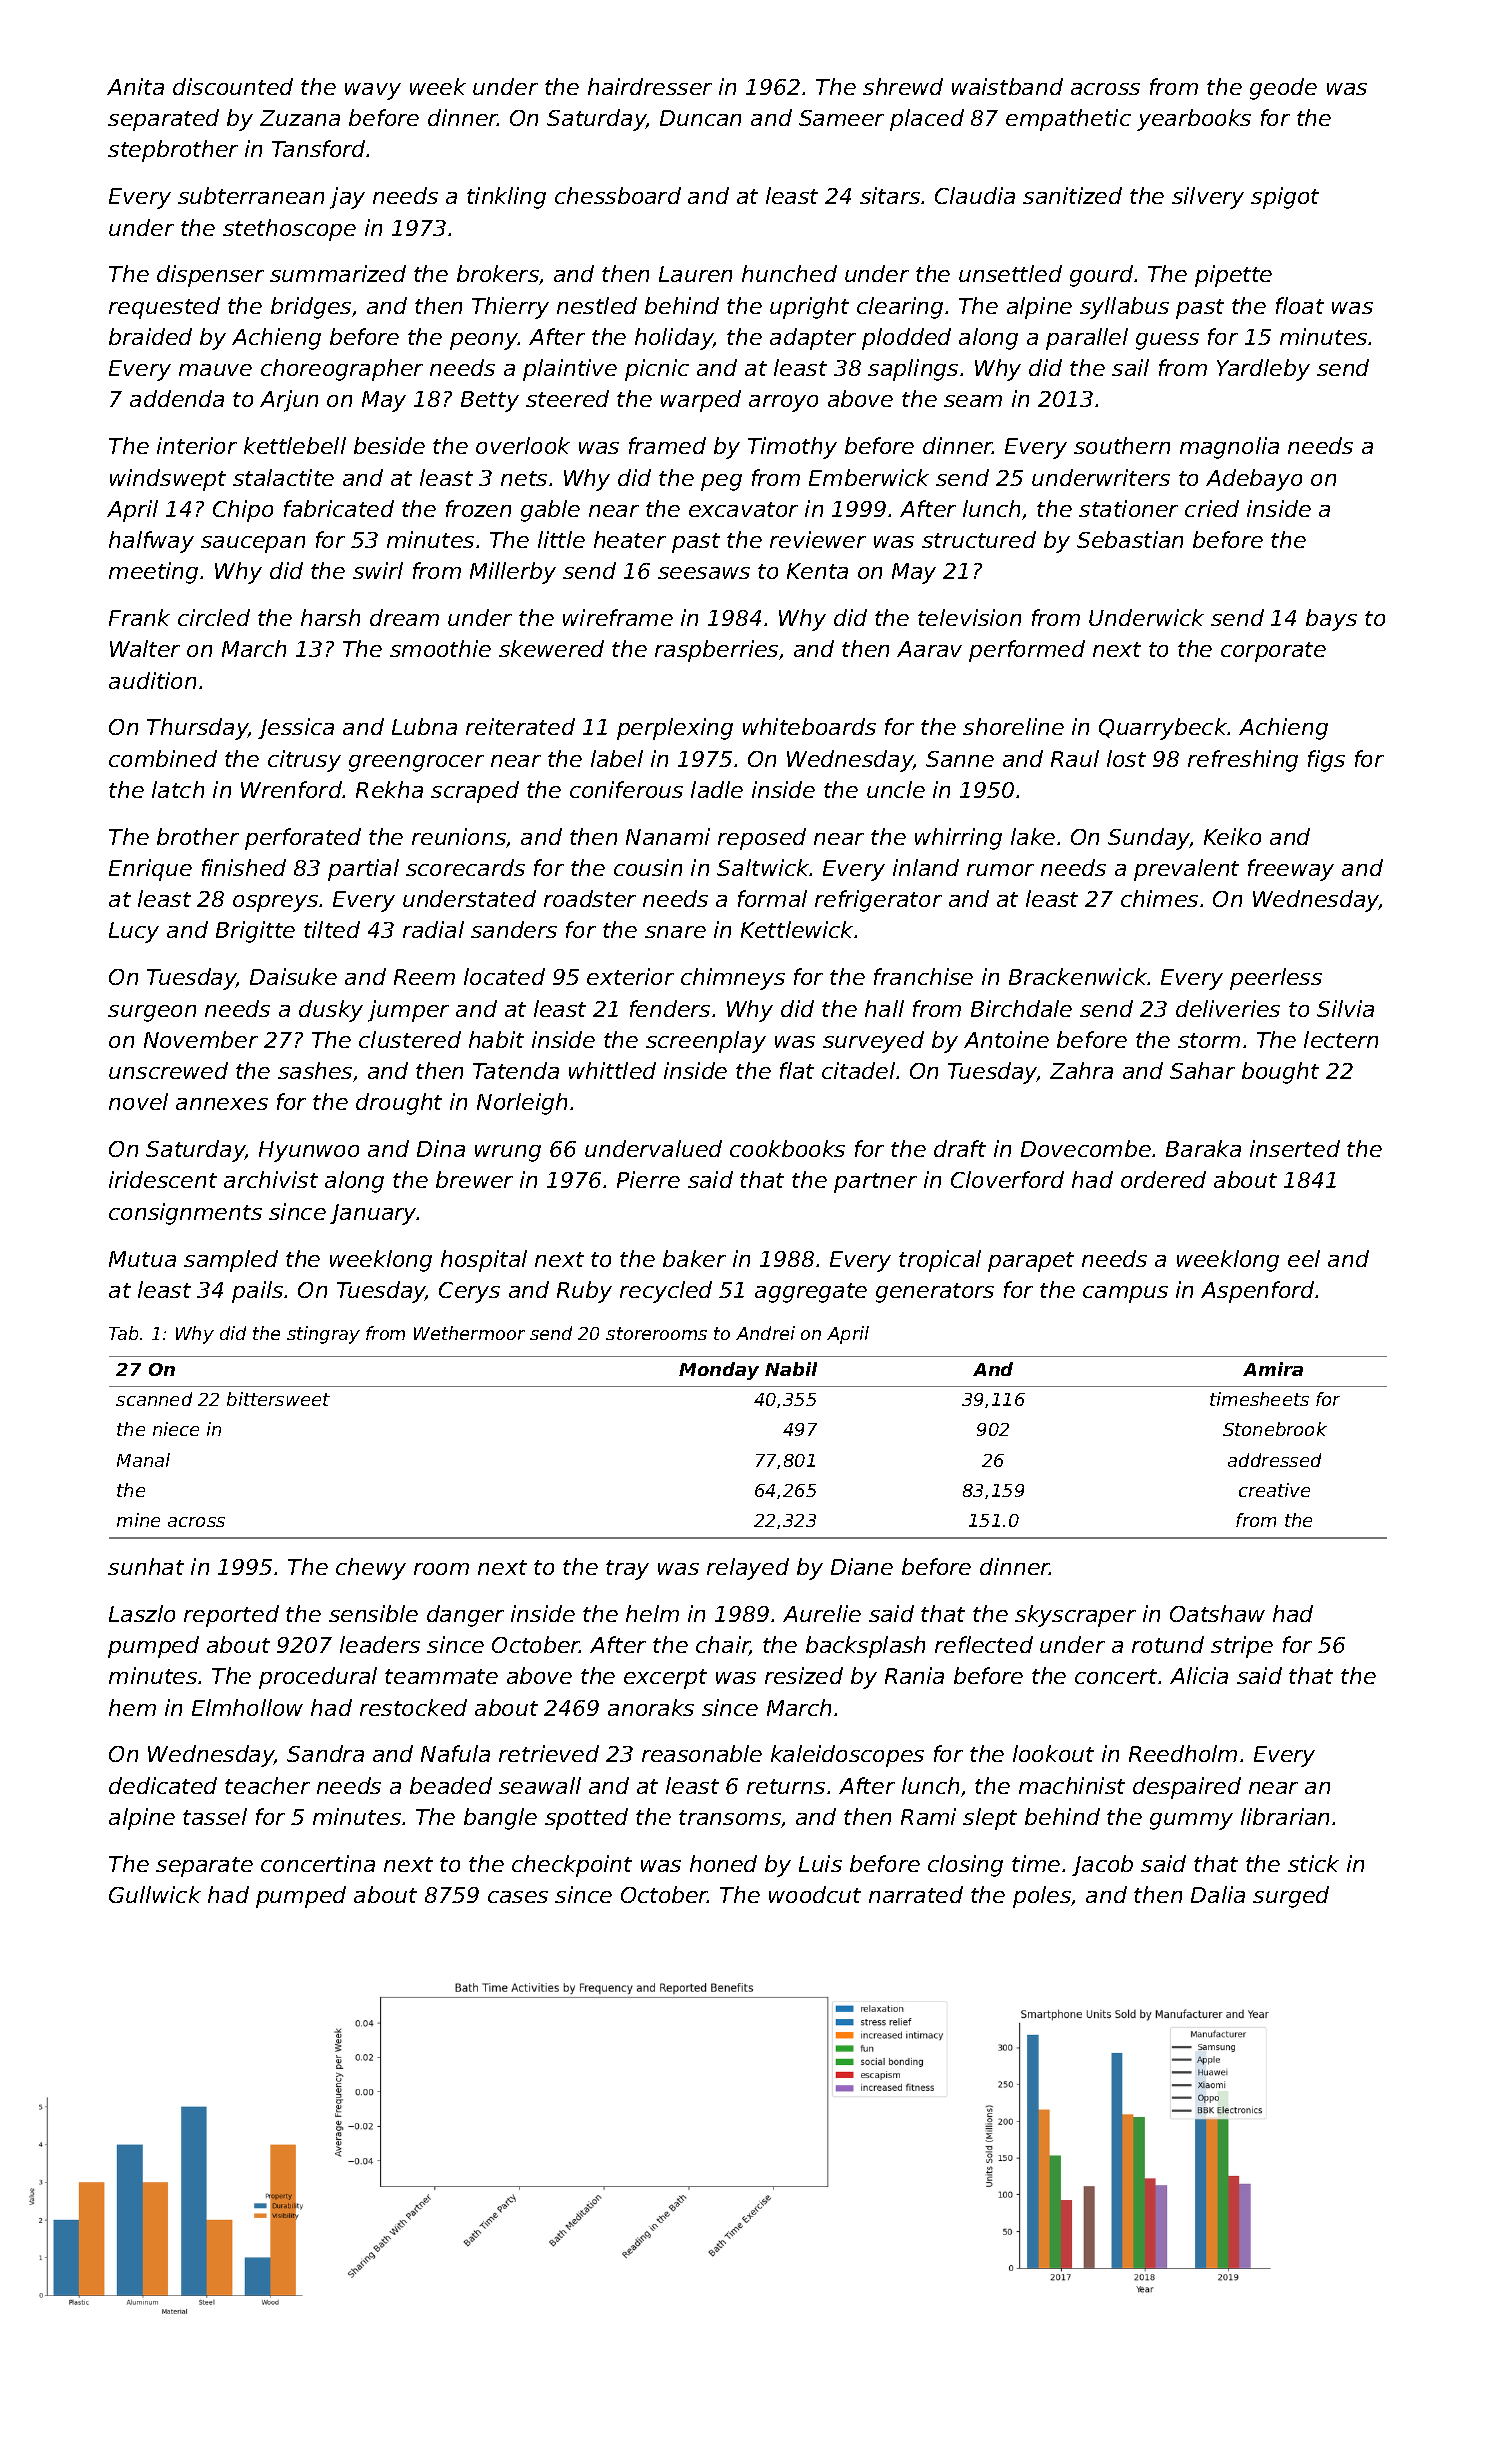 This screenshot has width=1496, height=2464. I want to click on jay, so click(347, 198).
